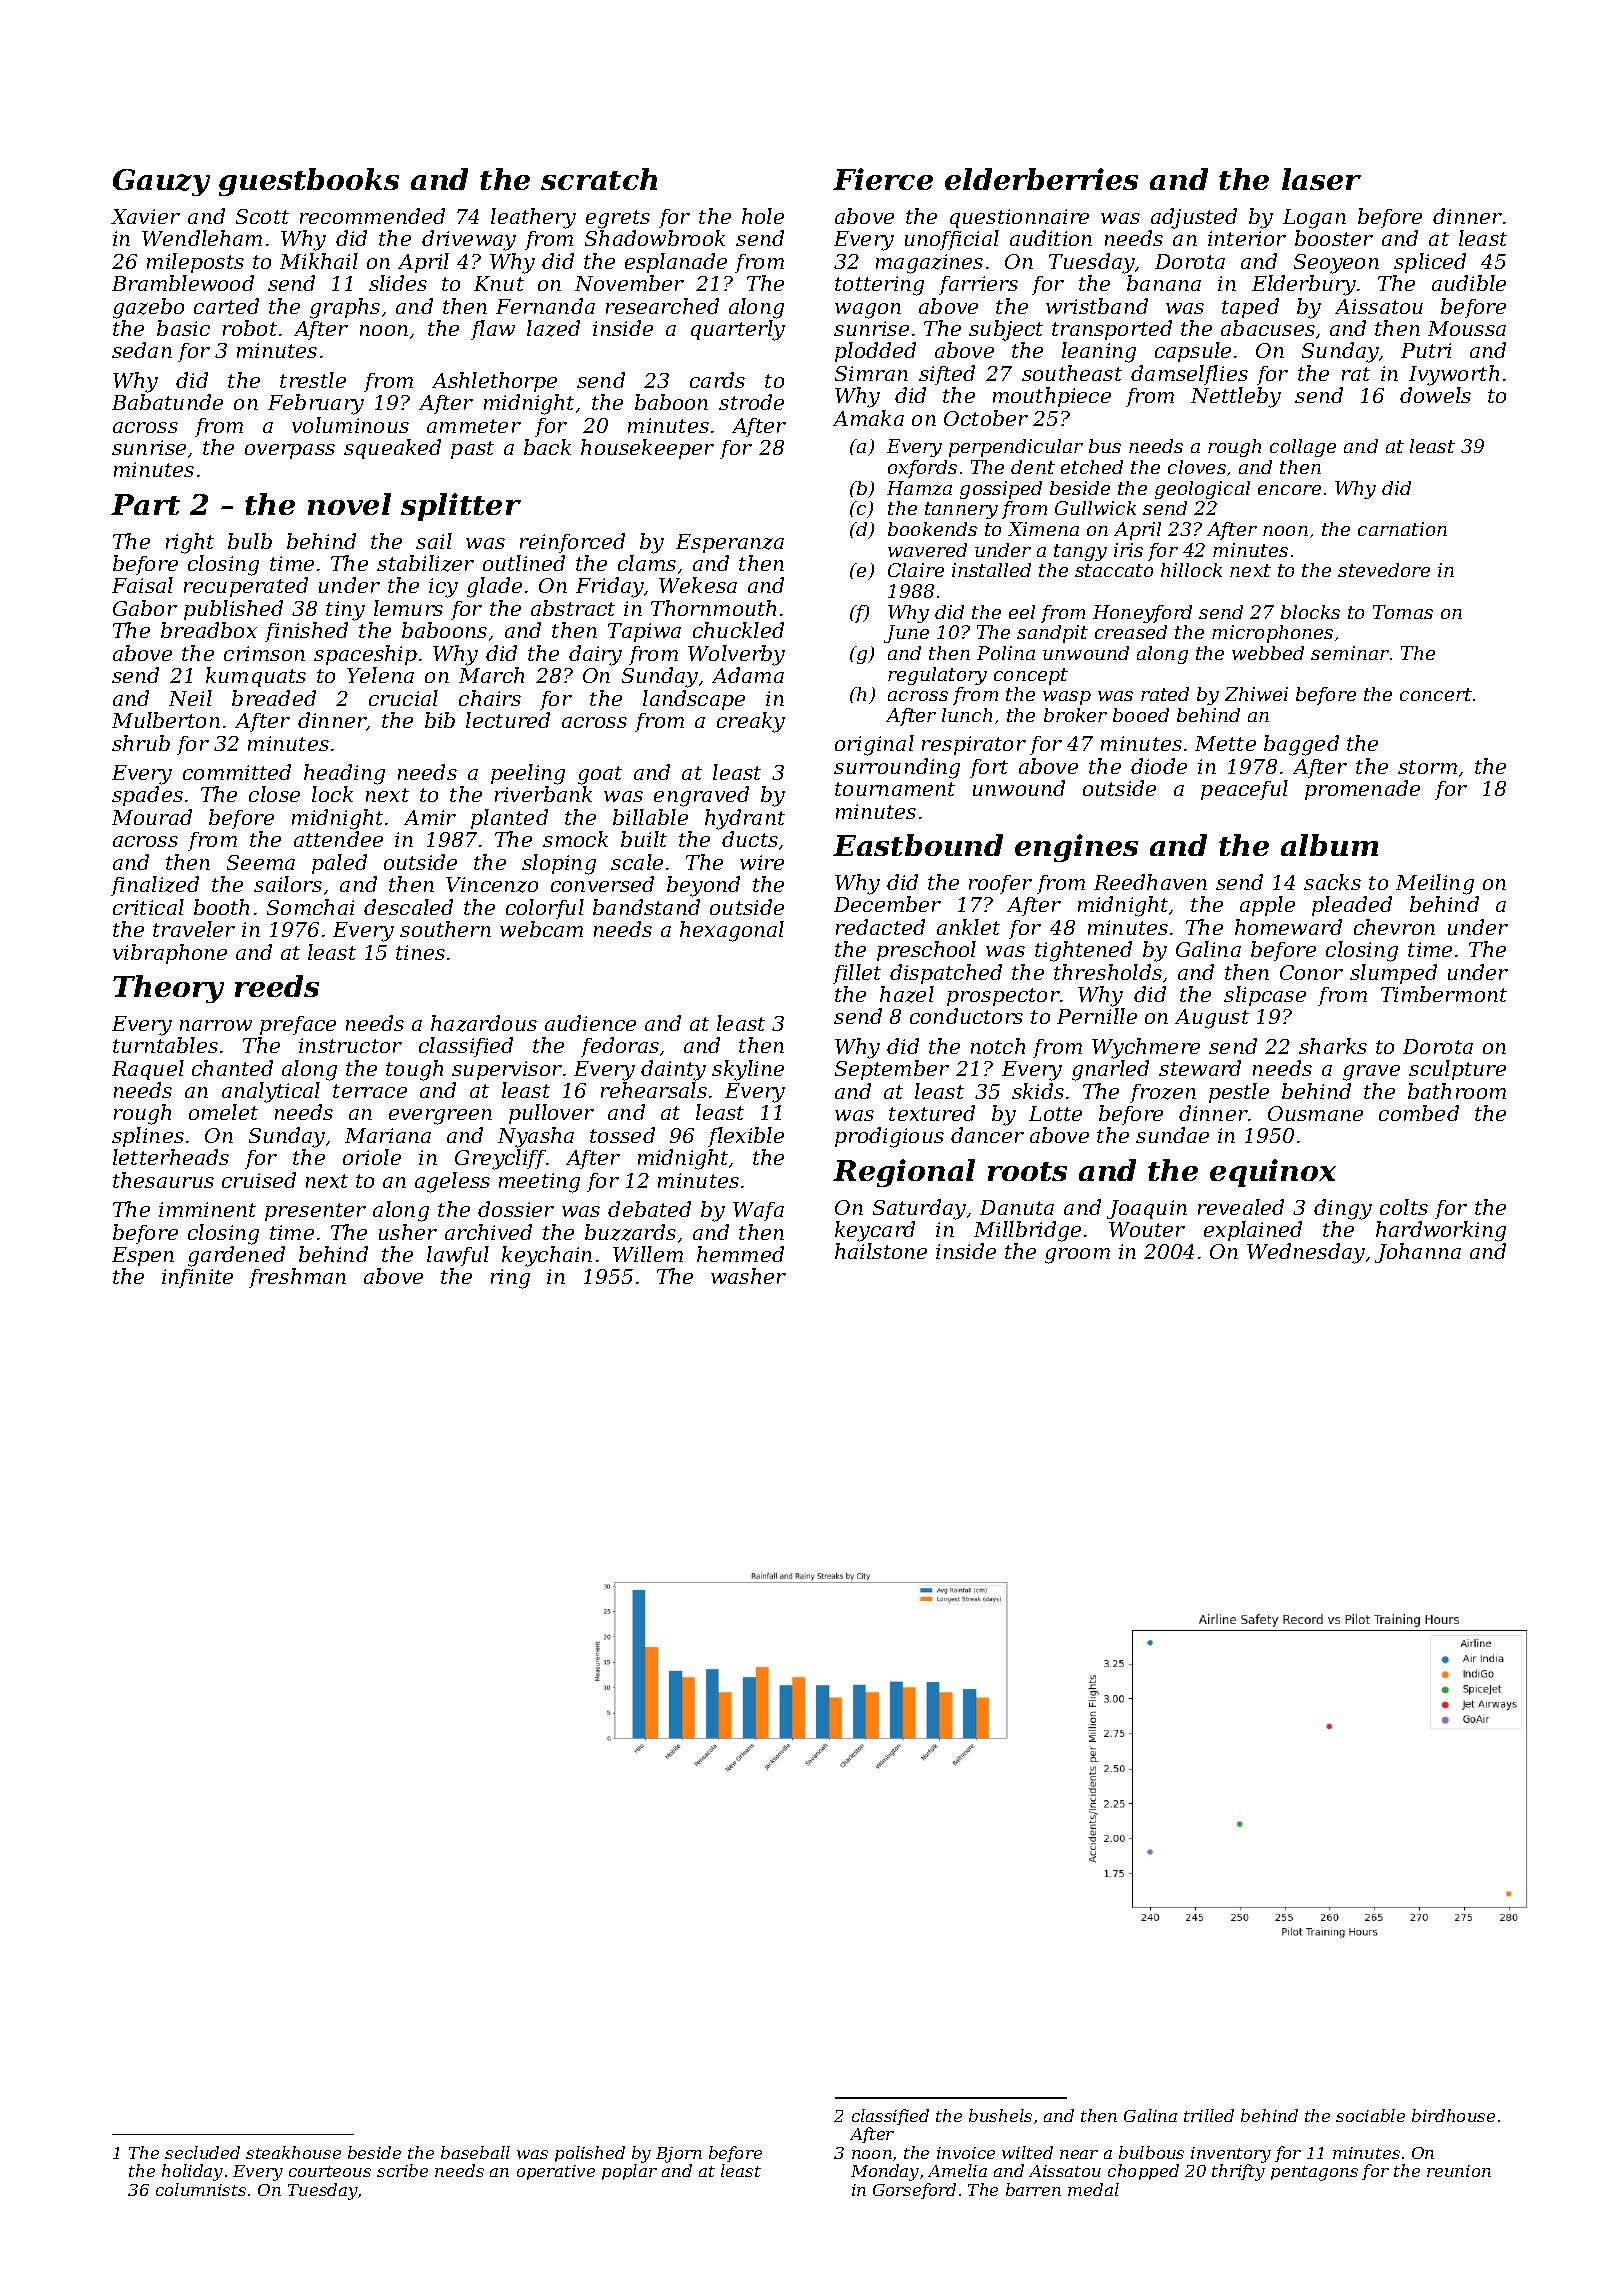 The image size is (1620, 2292). I want to click on secluded, so click(202, 2152).
